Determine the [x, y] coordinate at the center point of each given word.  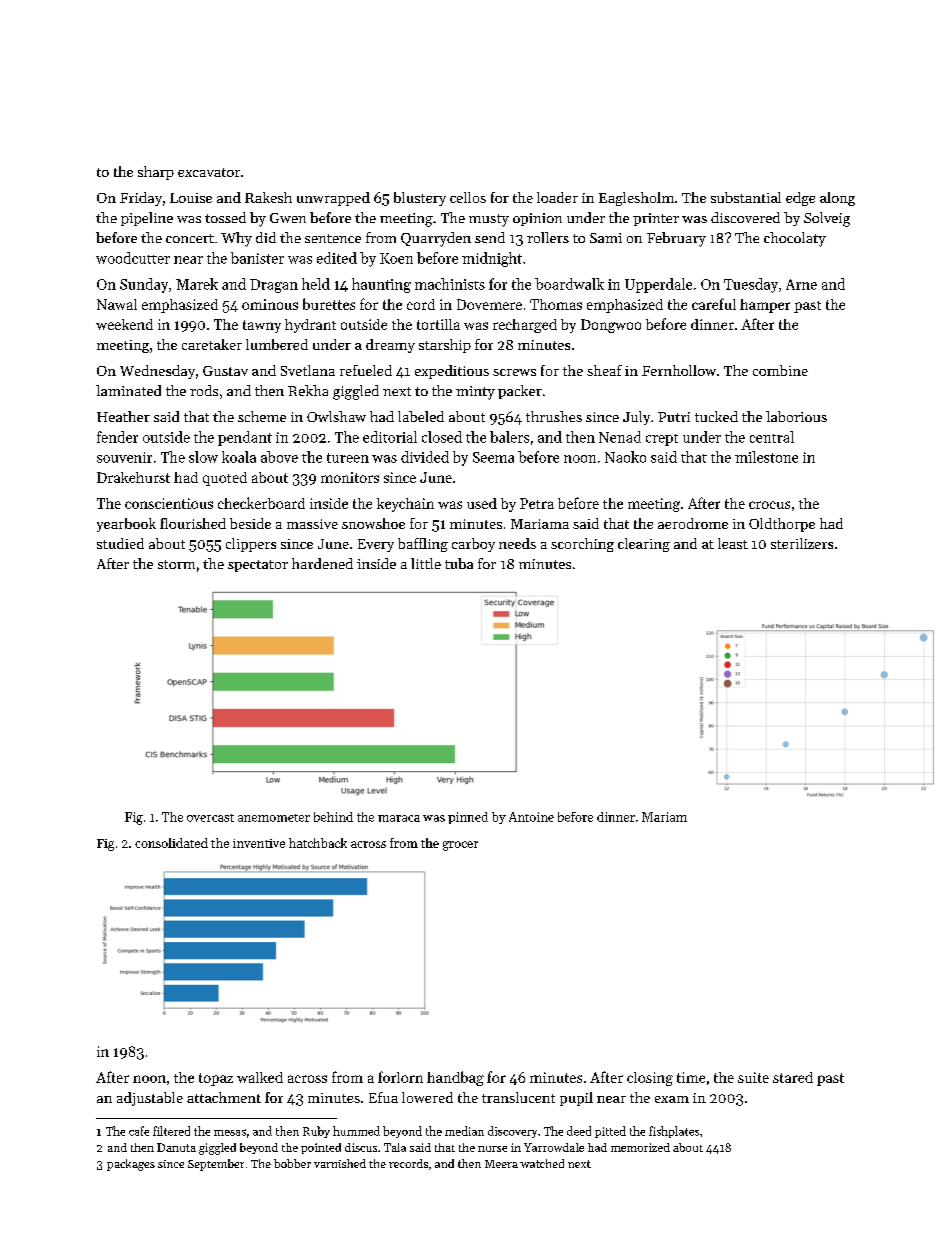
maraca [399, 818]
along [837, 199]
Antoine [531, 817]
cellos [468, 197]
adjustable [150, 1099]
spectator [258, 566]
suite [753, 1077]
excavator [209, 172]
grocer [460, 846]
